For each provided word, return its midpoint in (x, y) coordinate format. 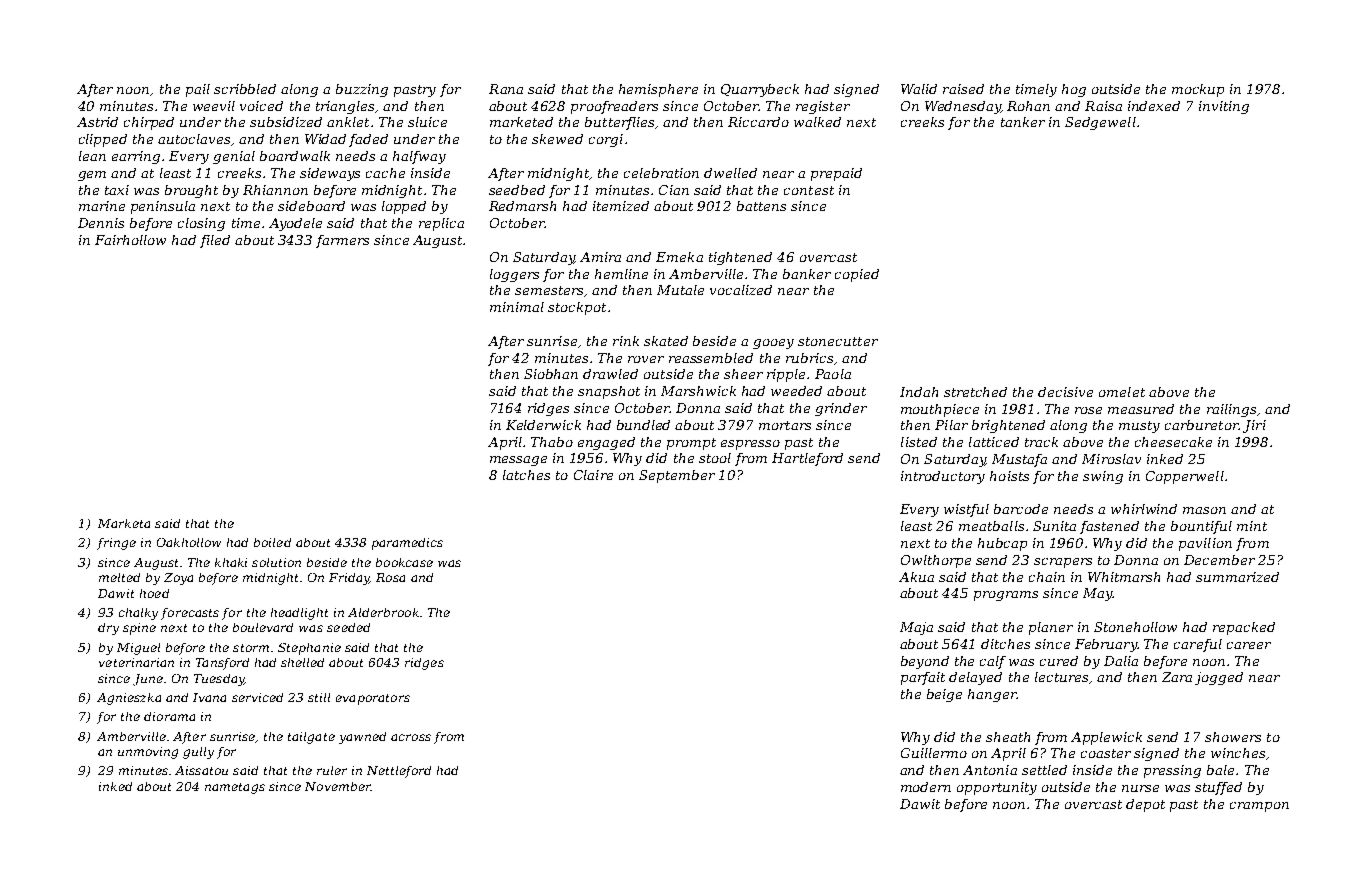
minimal (517, 307)
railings (1231, 410)
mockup (1198, 90)
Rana (506, 89)
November (338, 786)
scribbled (245, 89)
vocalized (741, 290)
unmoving (148, 753)
